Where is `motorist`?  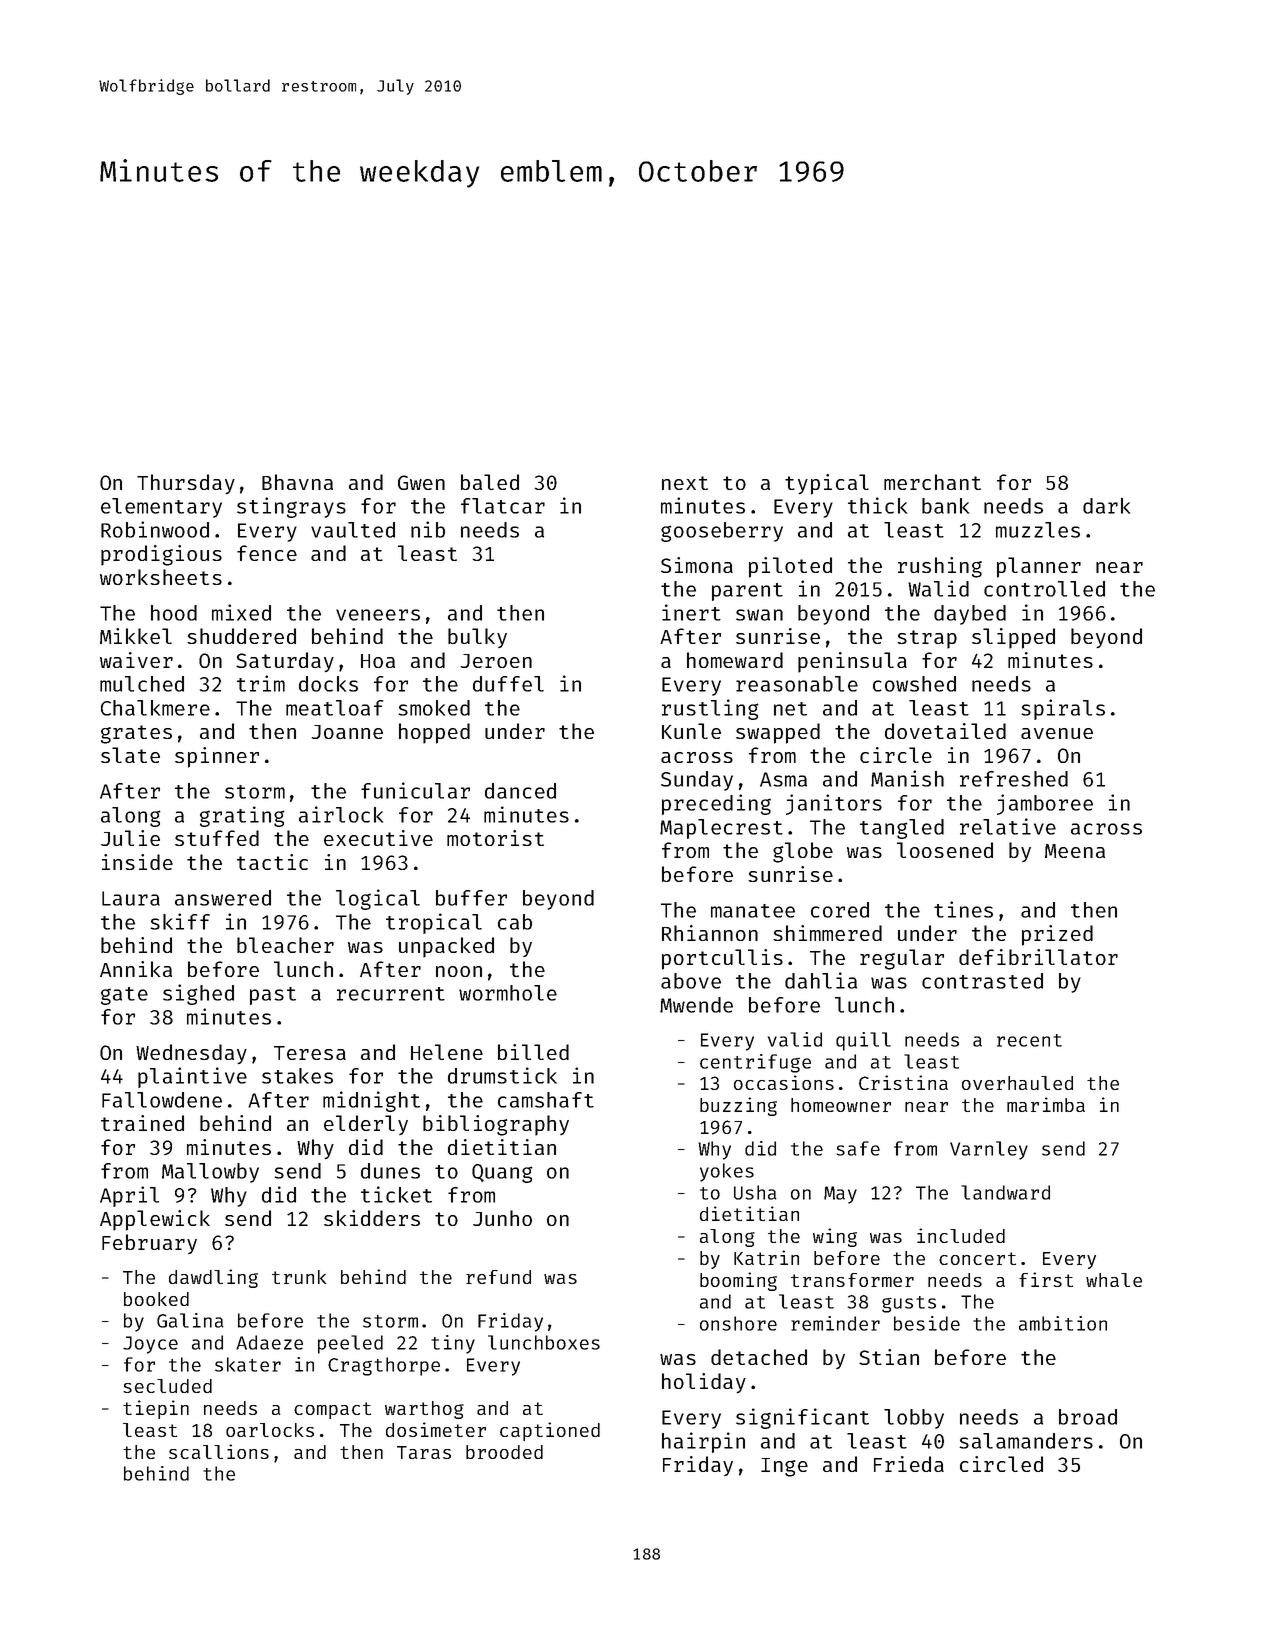 motorist is located at coordinates (495, 838).
